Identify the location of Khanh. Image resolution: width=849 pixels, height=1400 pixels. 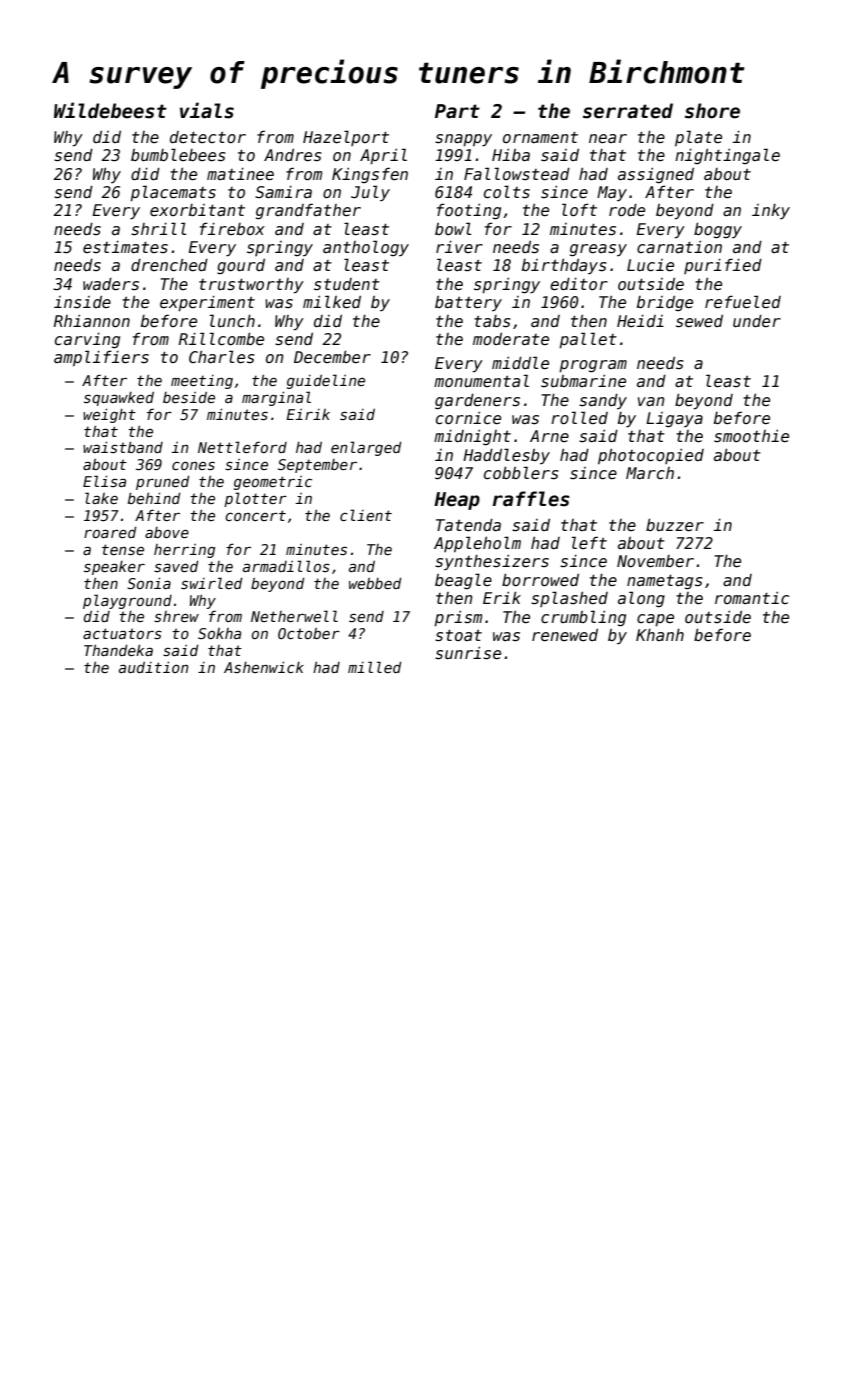
(660, 635).
